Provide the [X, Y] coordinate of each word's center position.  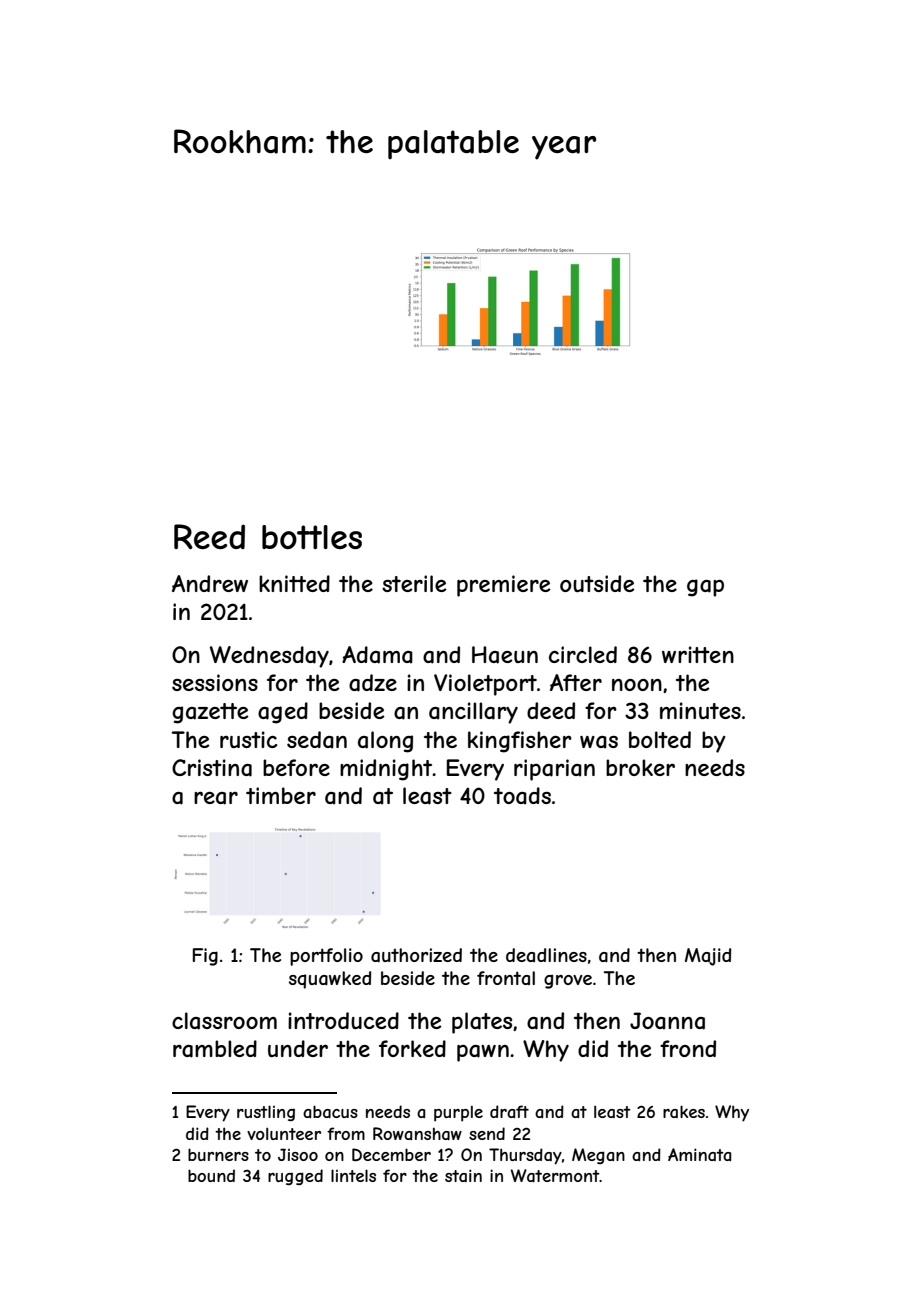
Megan [598, 1156]
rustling [266, 1113]
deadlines [546, 955]
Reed [209, 536]
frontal [506, 978]
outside [597, 583]
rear [216, 798]
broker [640, 767]
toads [522, 796]
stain [463, 1175]
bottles [312, 537]
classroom [224, 1021]
